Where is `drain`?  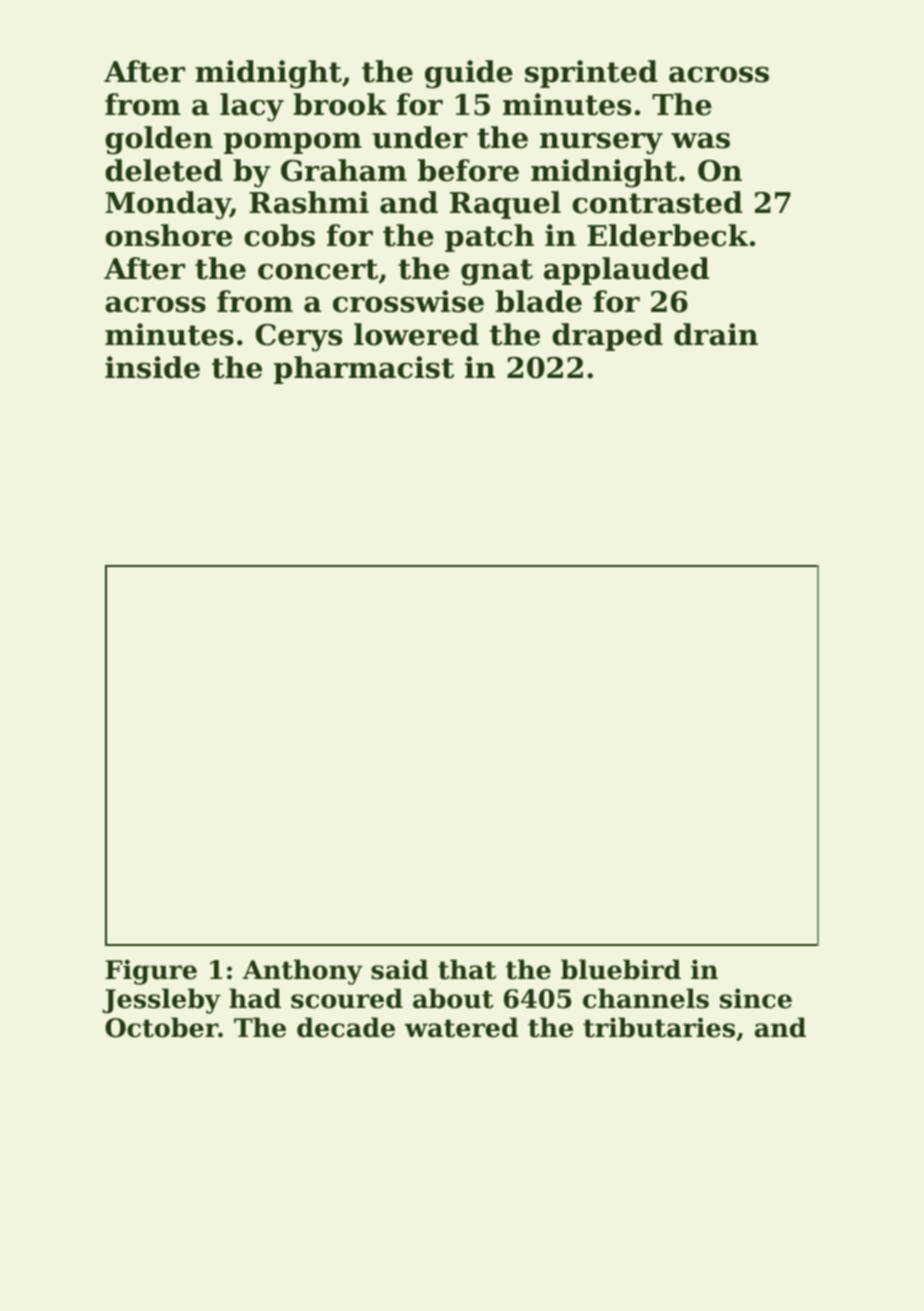 drain is located at coordinates (716, 334).
